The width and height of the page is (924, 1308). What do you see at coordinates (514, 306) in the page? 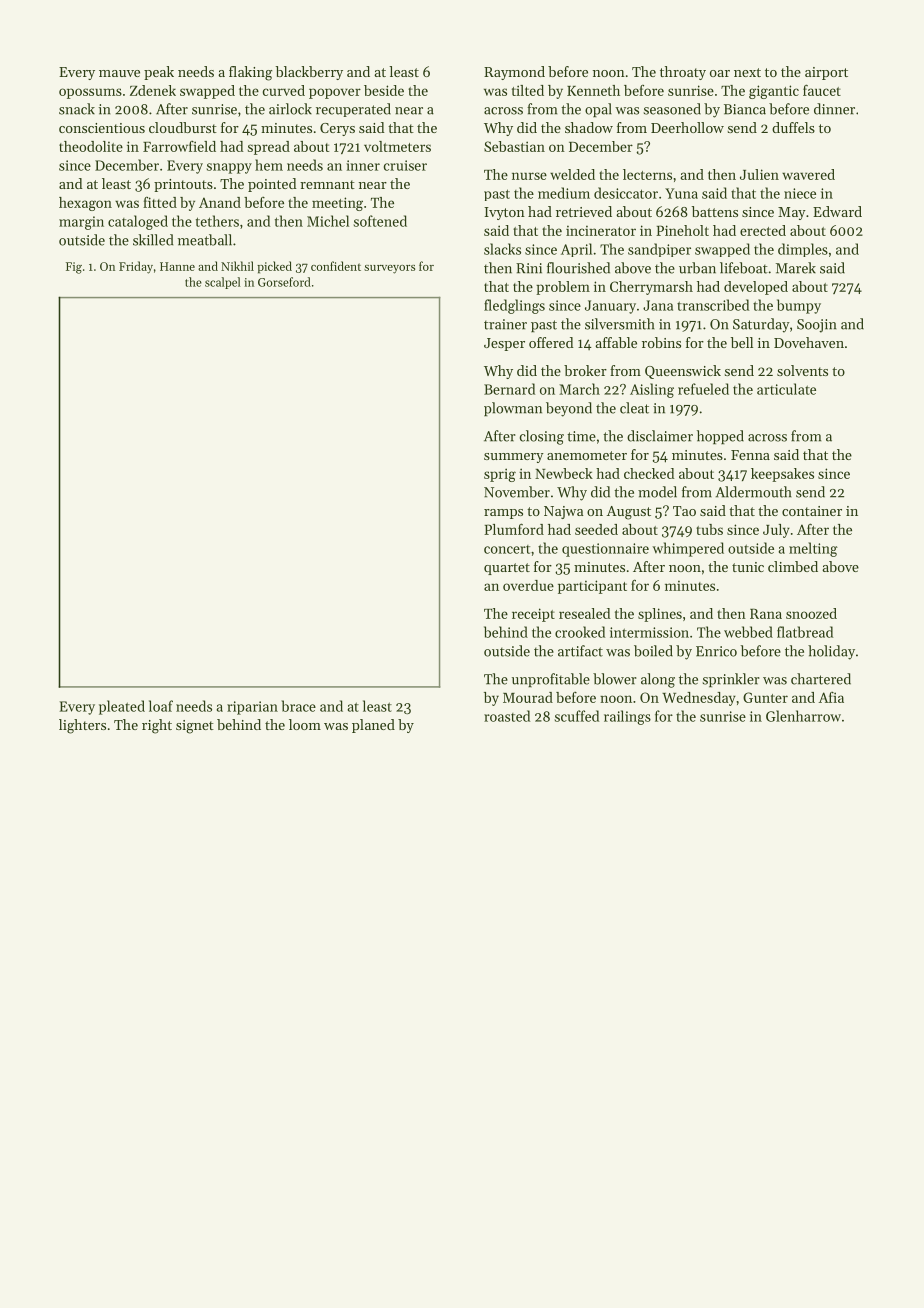
I see `fledglings` at bounding box center [514, 306].
